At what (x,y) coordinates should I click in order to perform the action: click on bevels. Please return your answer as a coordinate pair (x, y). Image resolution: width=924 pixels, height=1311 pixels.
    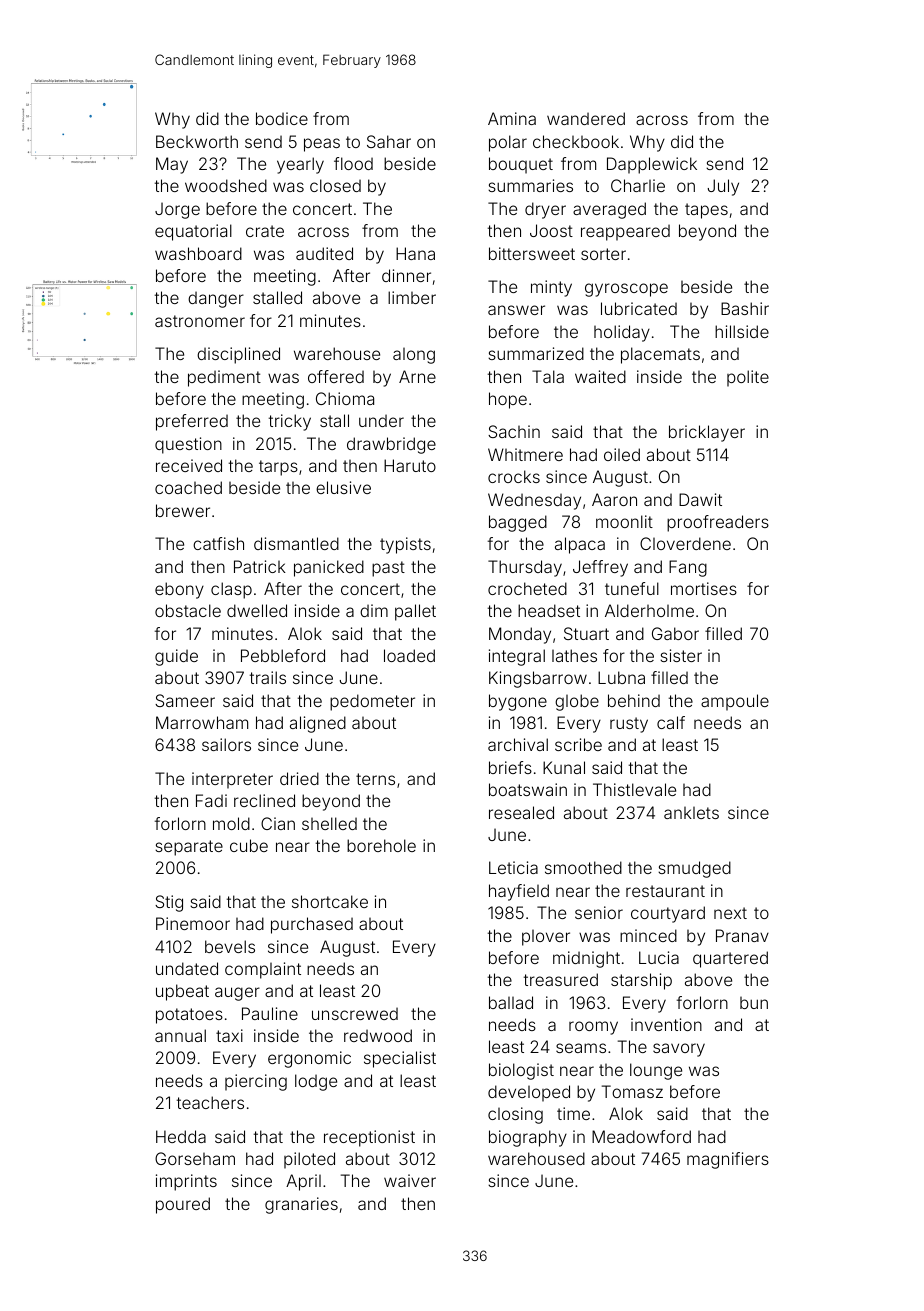
    Looking at the image, I should click on (230, 946).
